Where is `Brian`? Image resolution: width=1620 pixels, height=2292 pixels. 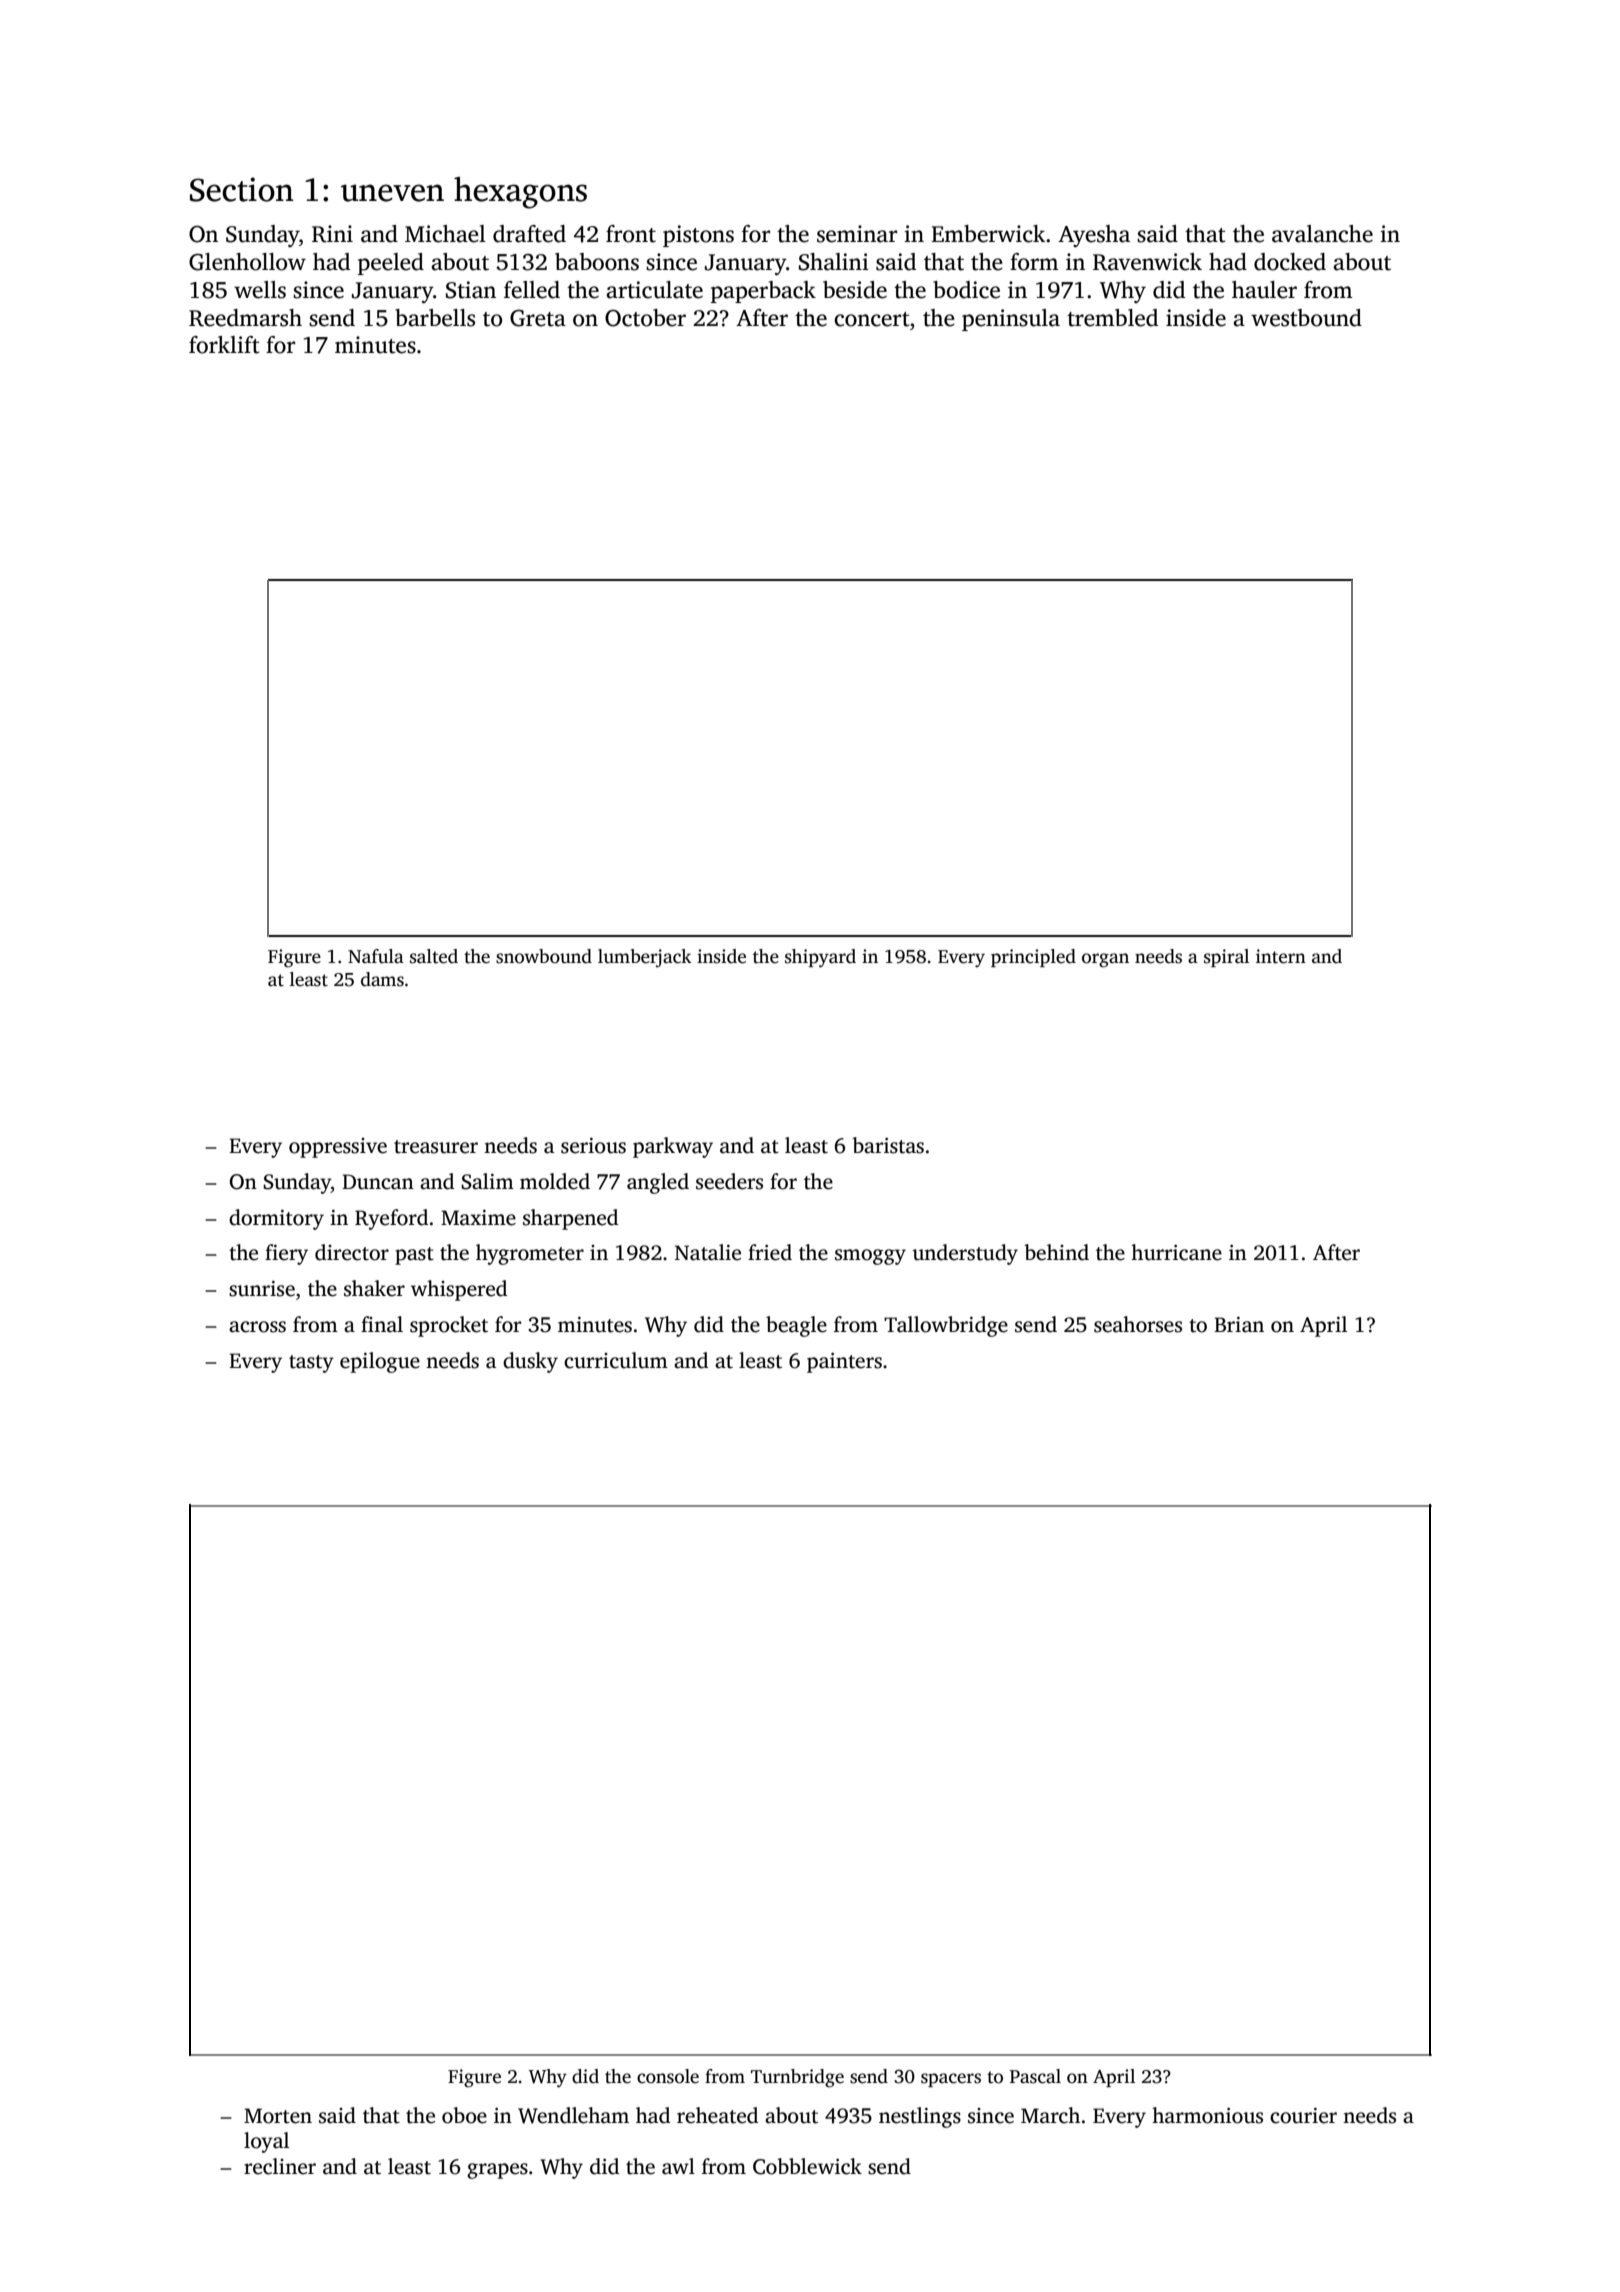 Brian is located at coordinates (1239, 1325).
